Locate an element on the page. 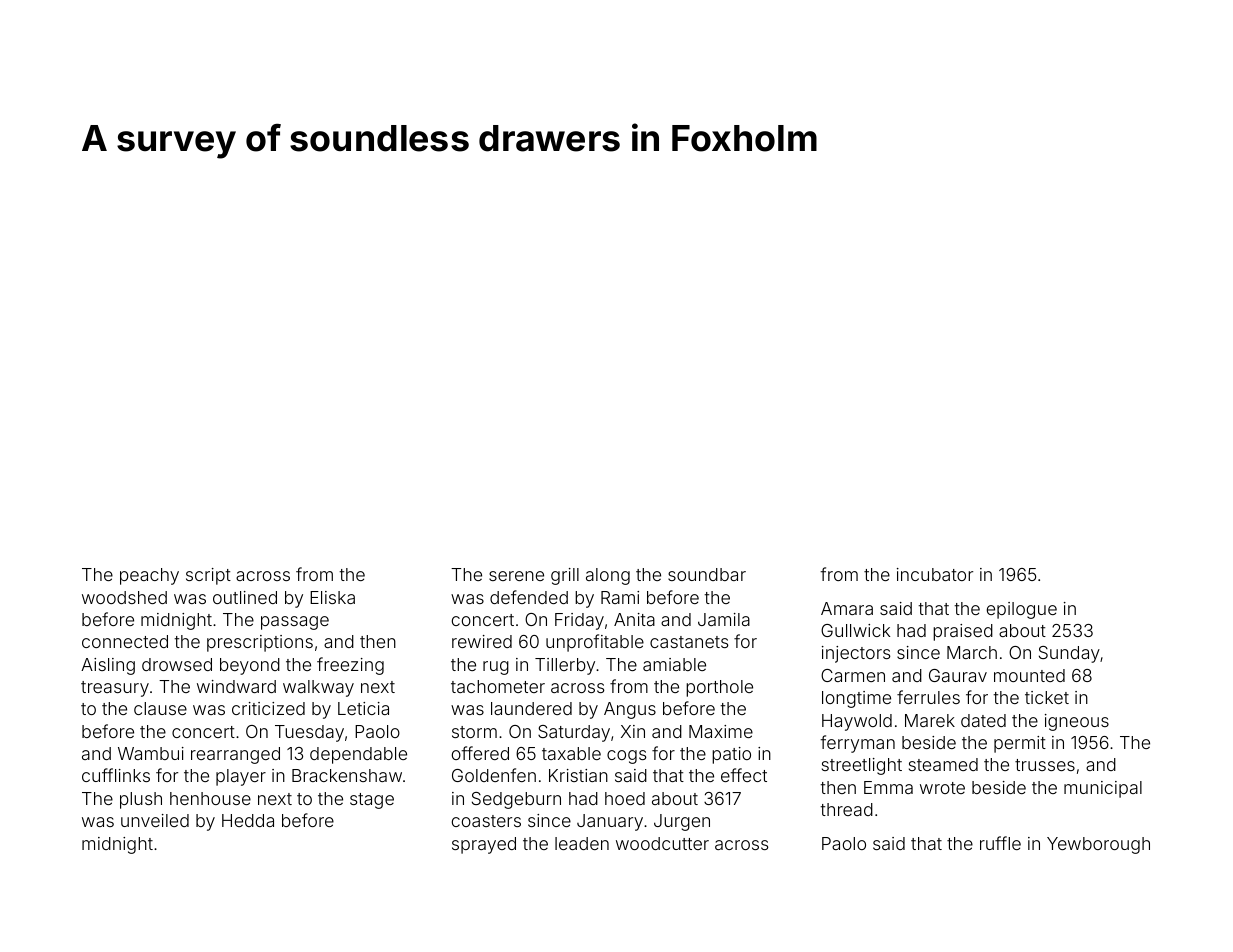  epilogue is located at coordinates (1022, 610).
